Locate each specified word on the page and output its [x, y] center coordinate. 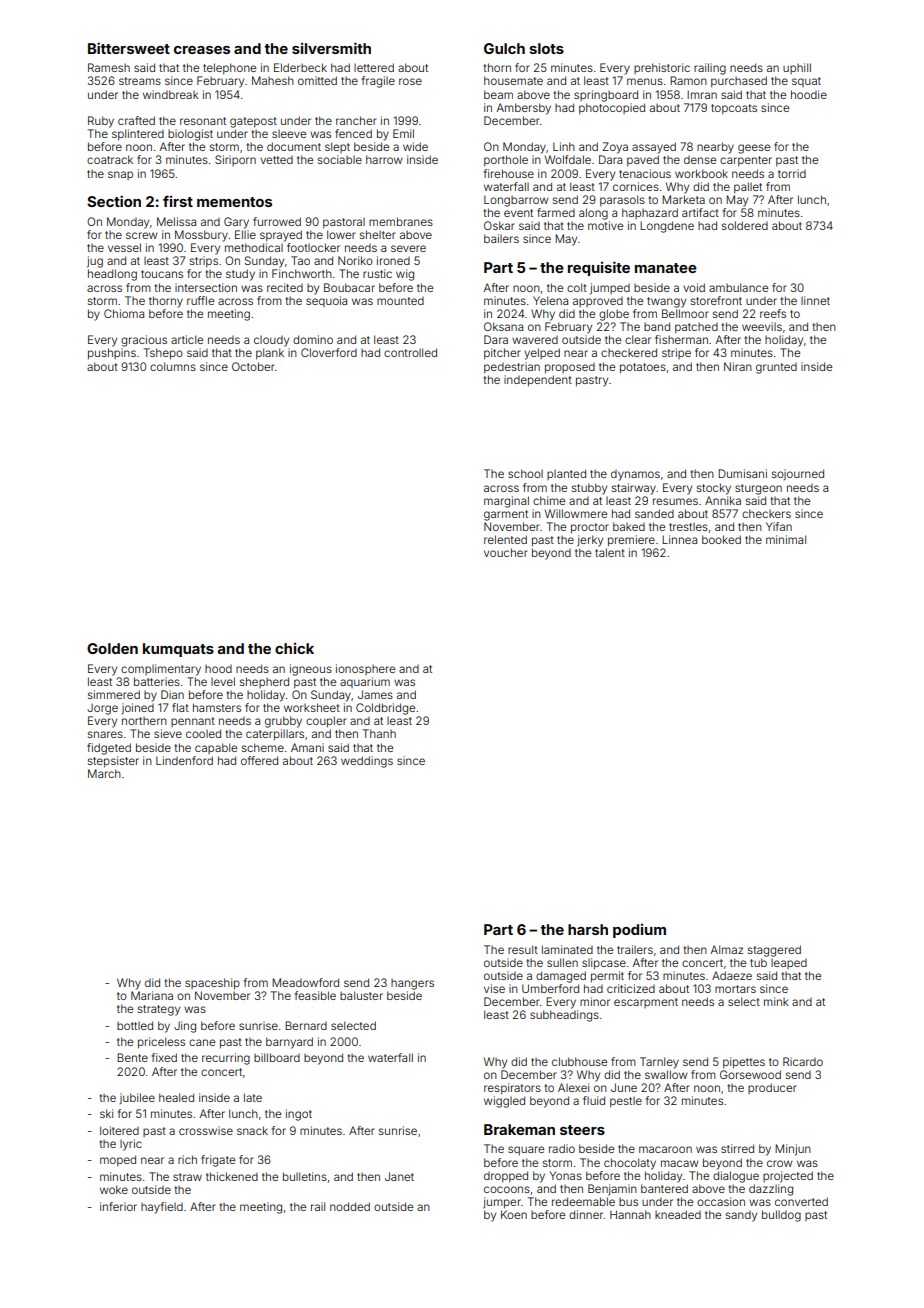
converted [801, 1201]
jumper [502, 1203]
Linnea [679, 539]
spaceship [212, 984]
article [187, 339]
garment [506, 515]
